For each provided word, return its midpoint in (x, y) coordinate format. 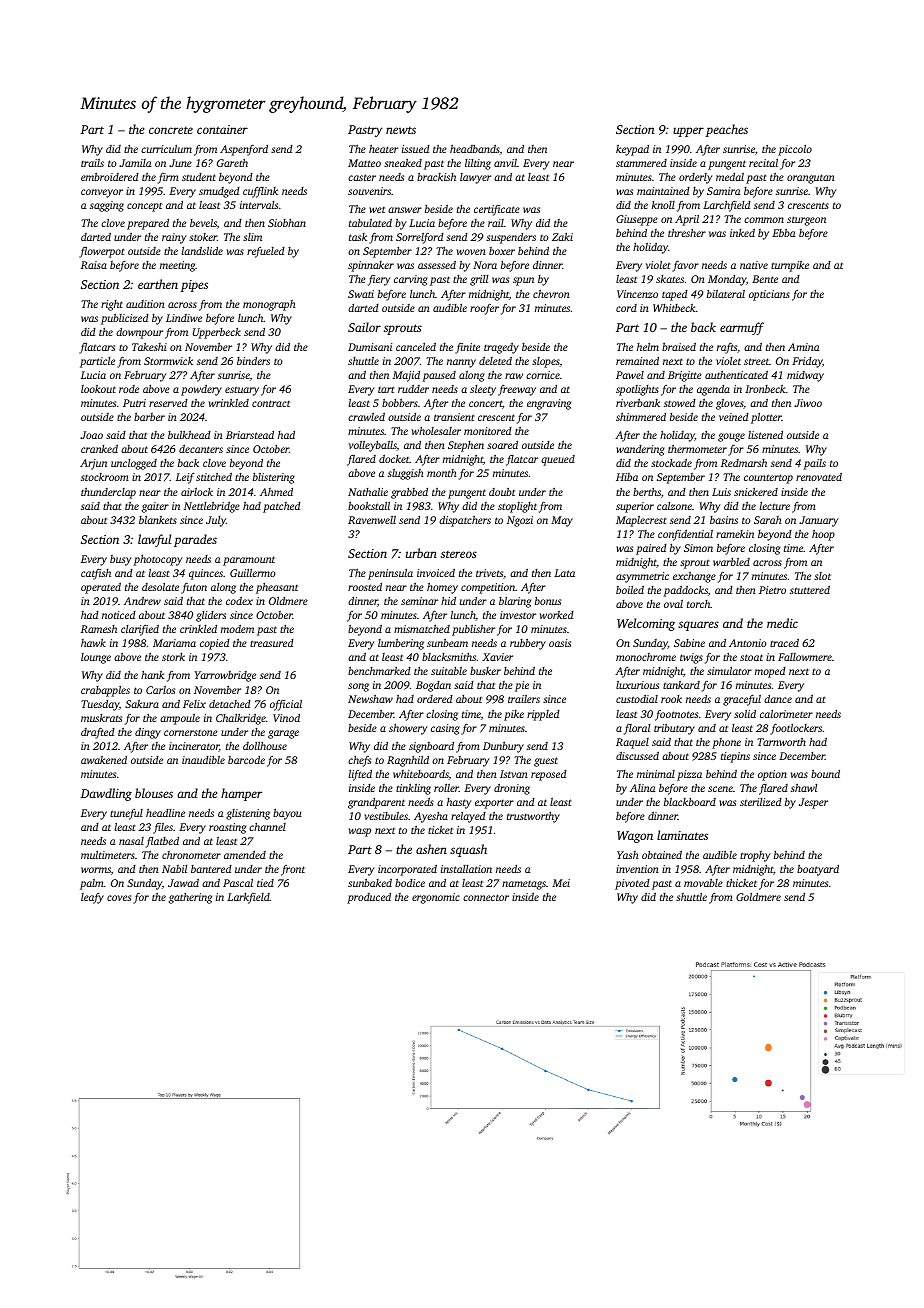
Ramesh (99, 629)
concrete (171, 130)
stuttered (810, 589)
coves (119, 898)
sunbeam (447, 642)
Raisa (94, 265)
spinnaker (371, 266)
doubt (502, 491)
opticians (769, 295)
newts (401, 130)
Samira (724, 191)
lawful (154, 540)
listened (765, 435)
